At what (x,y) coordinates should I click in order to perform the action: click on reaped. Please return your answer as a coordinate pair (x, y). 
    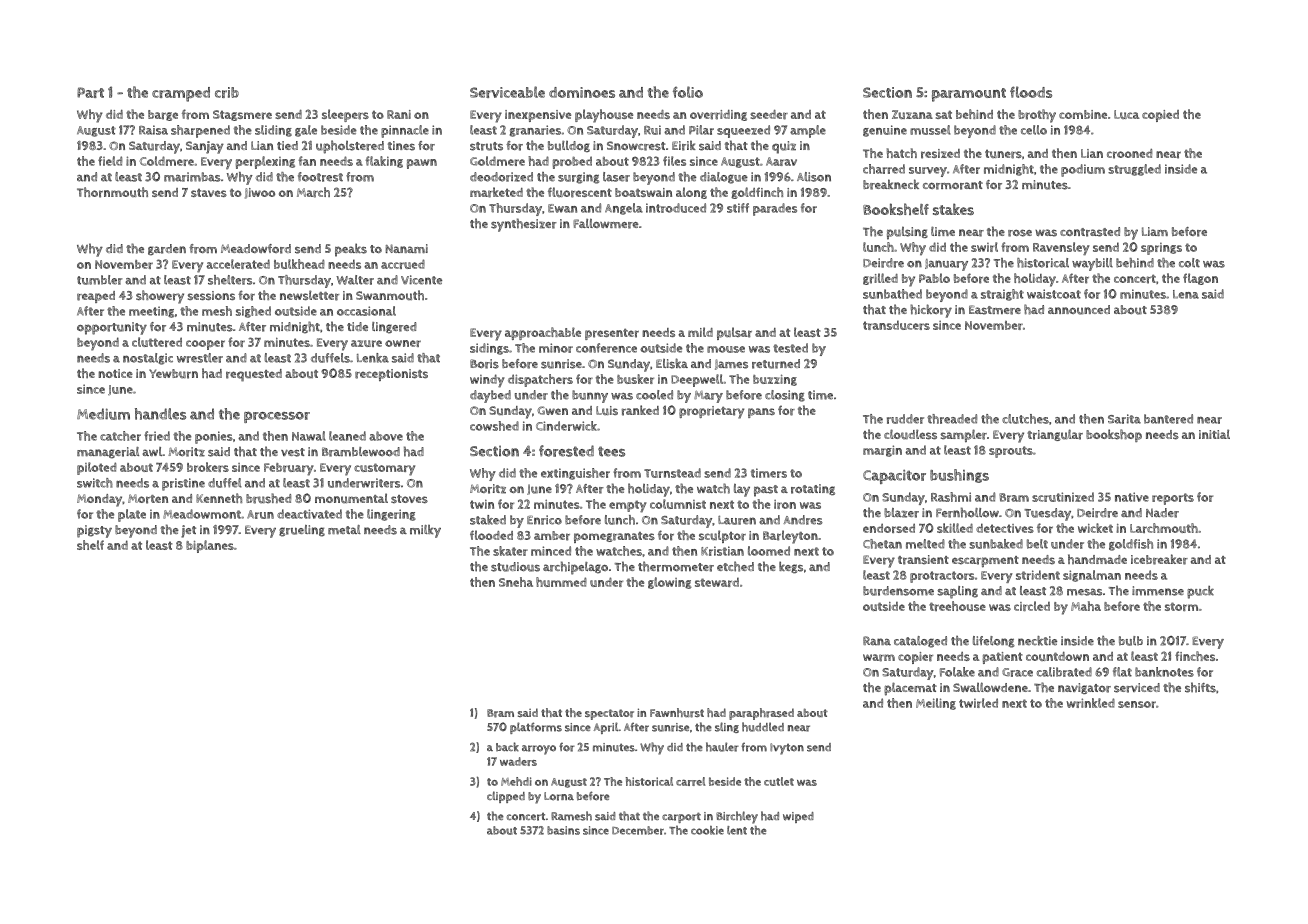
    Looking at the image, I should click on (96, 297).
